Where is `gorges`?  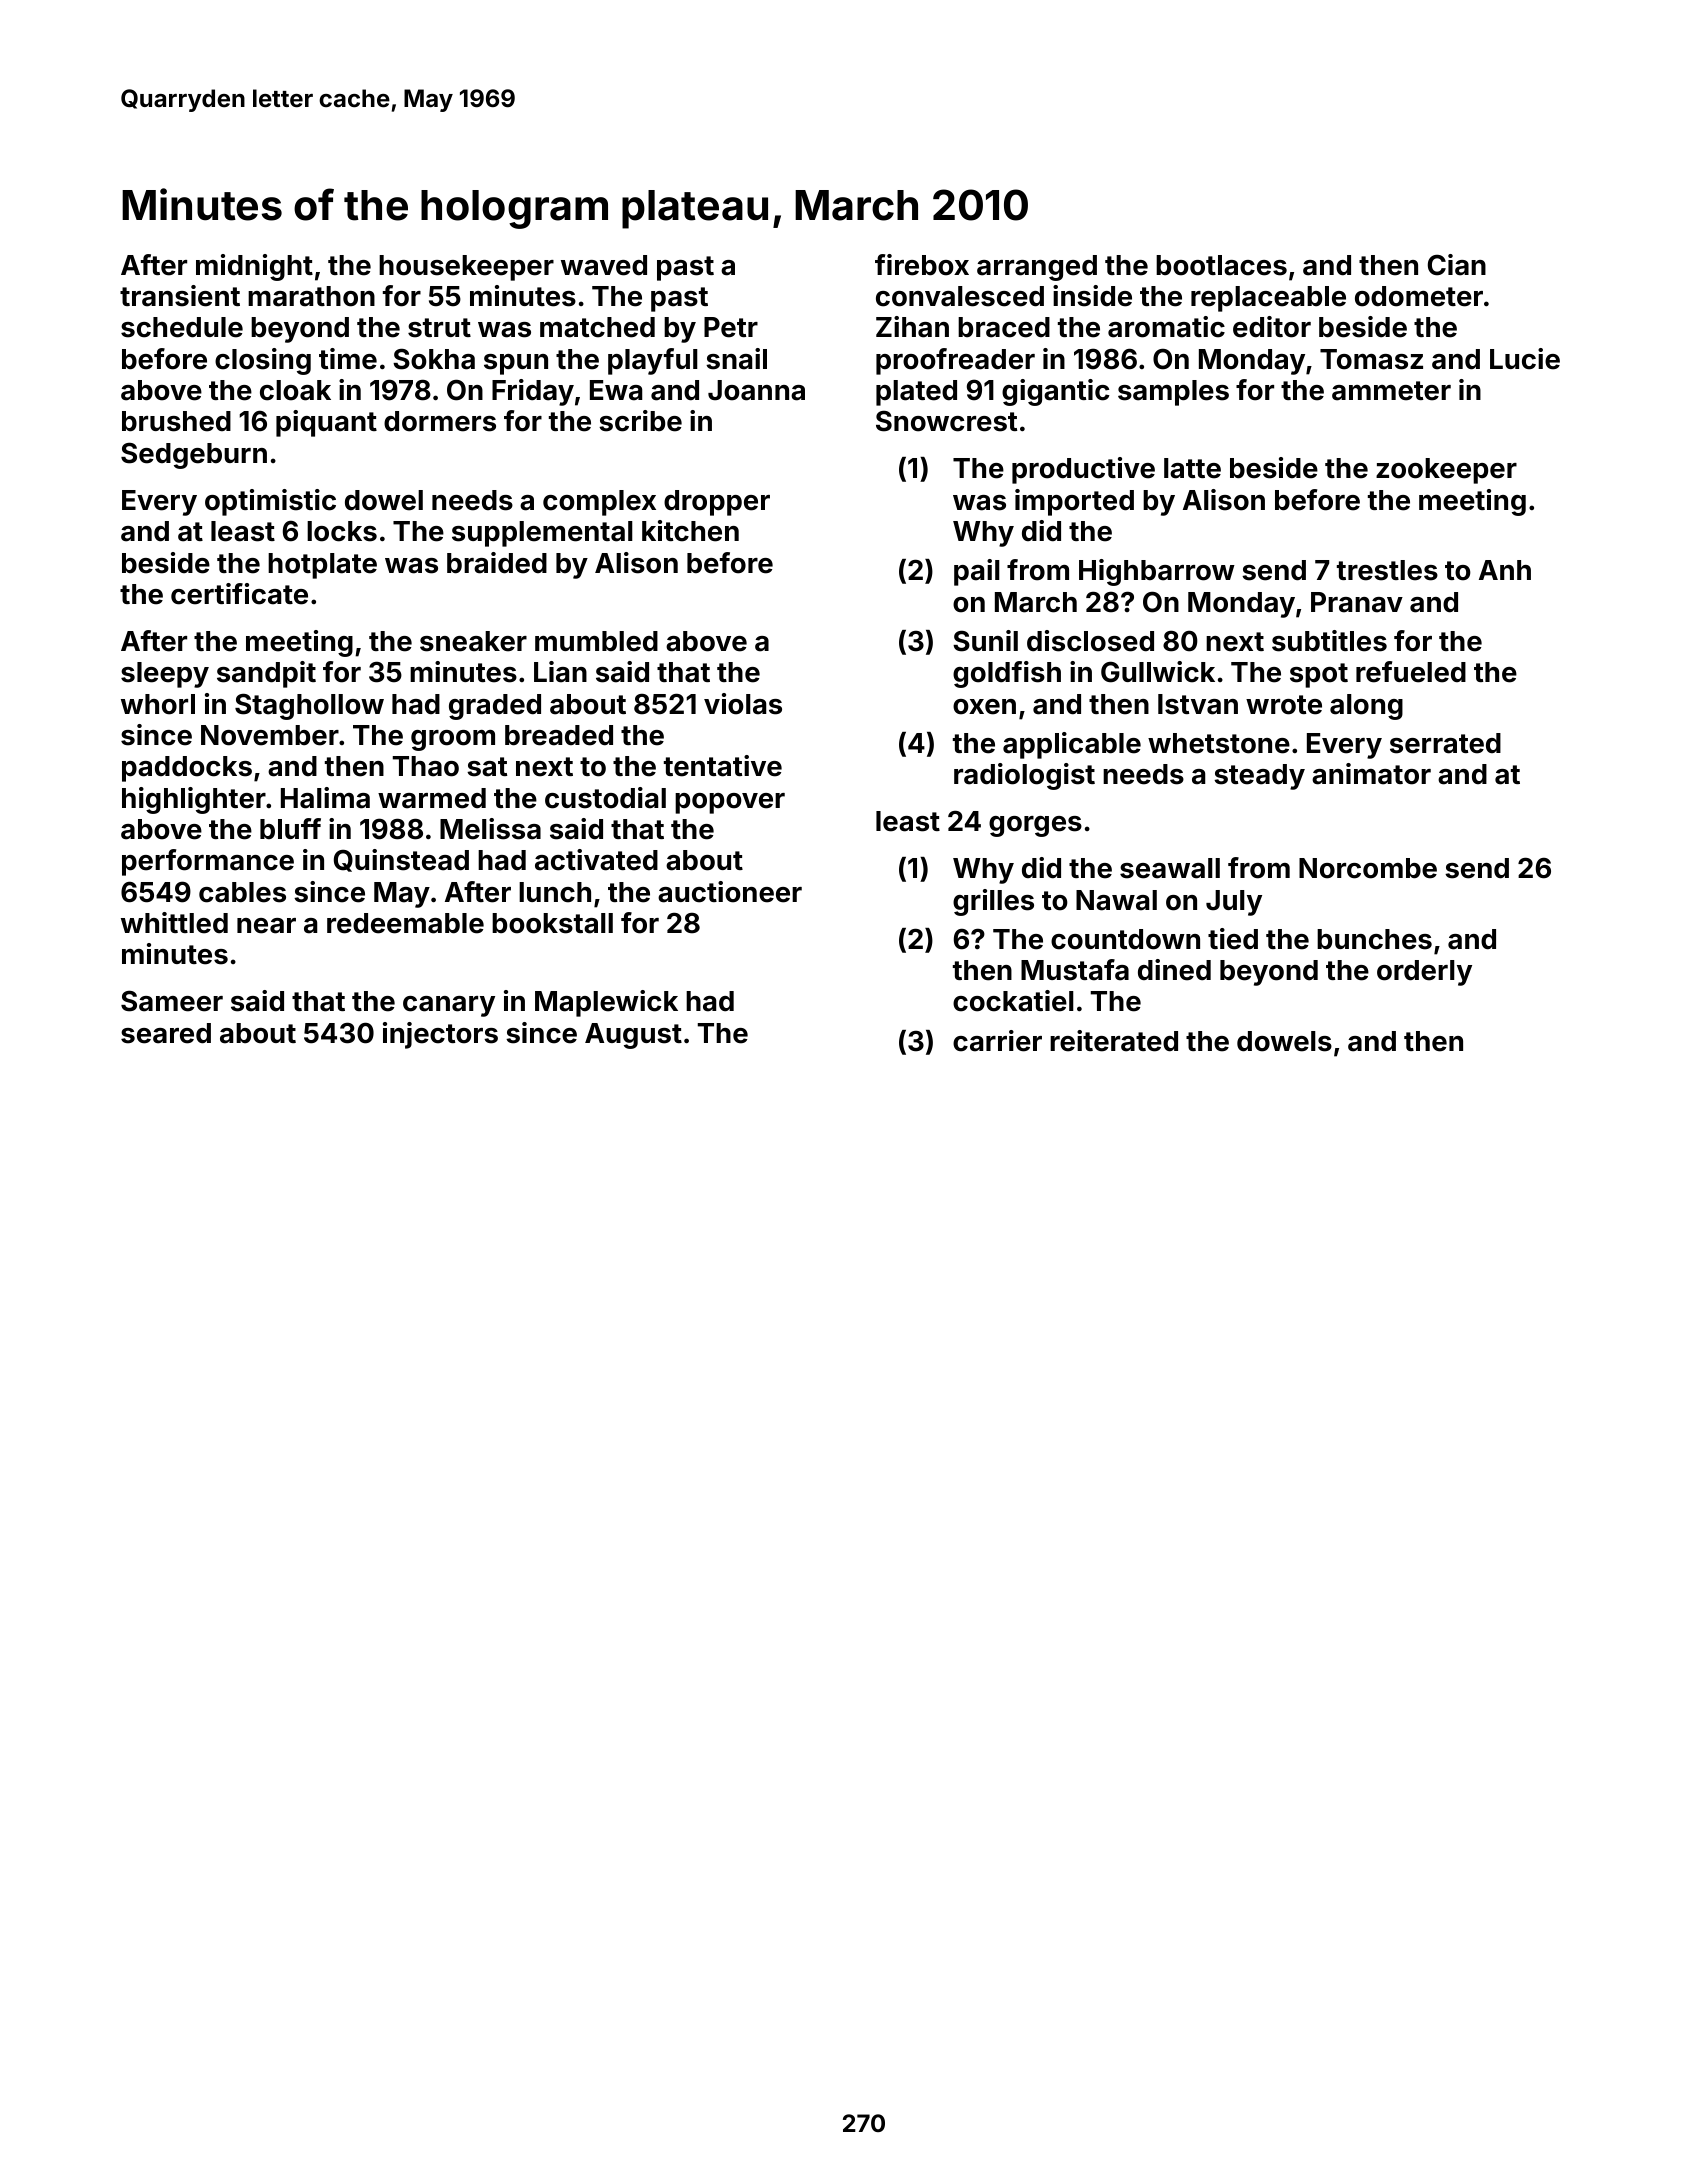
gorges is located at coordinates (1035, 826).
